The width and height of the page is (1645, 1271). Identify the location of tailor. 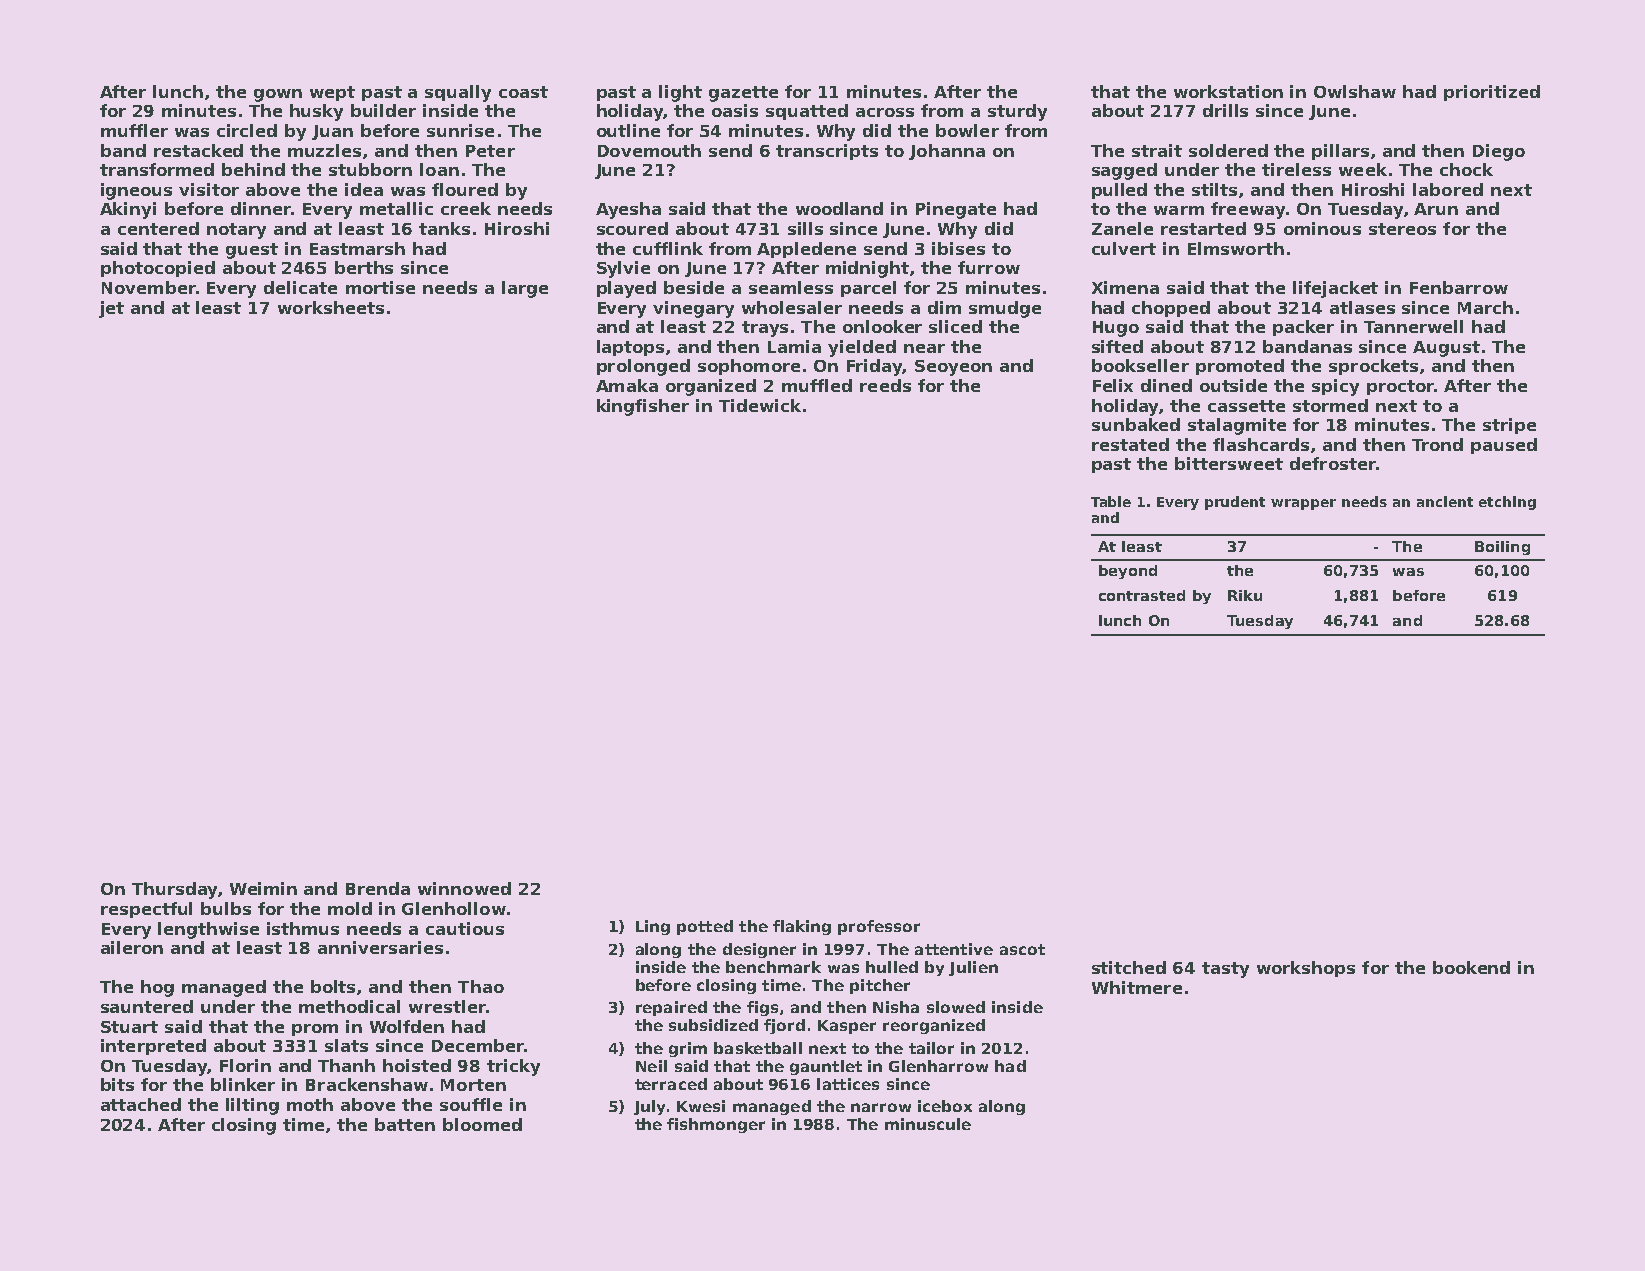
(931, 1048).
